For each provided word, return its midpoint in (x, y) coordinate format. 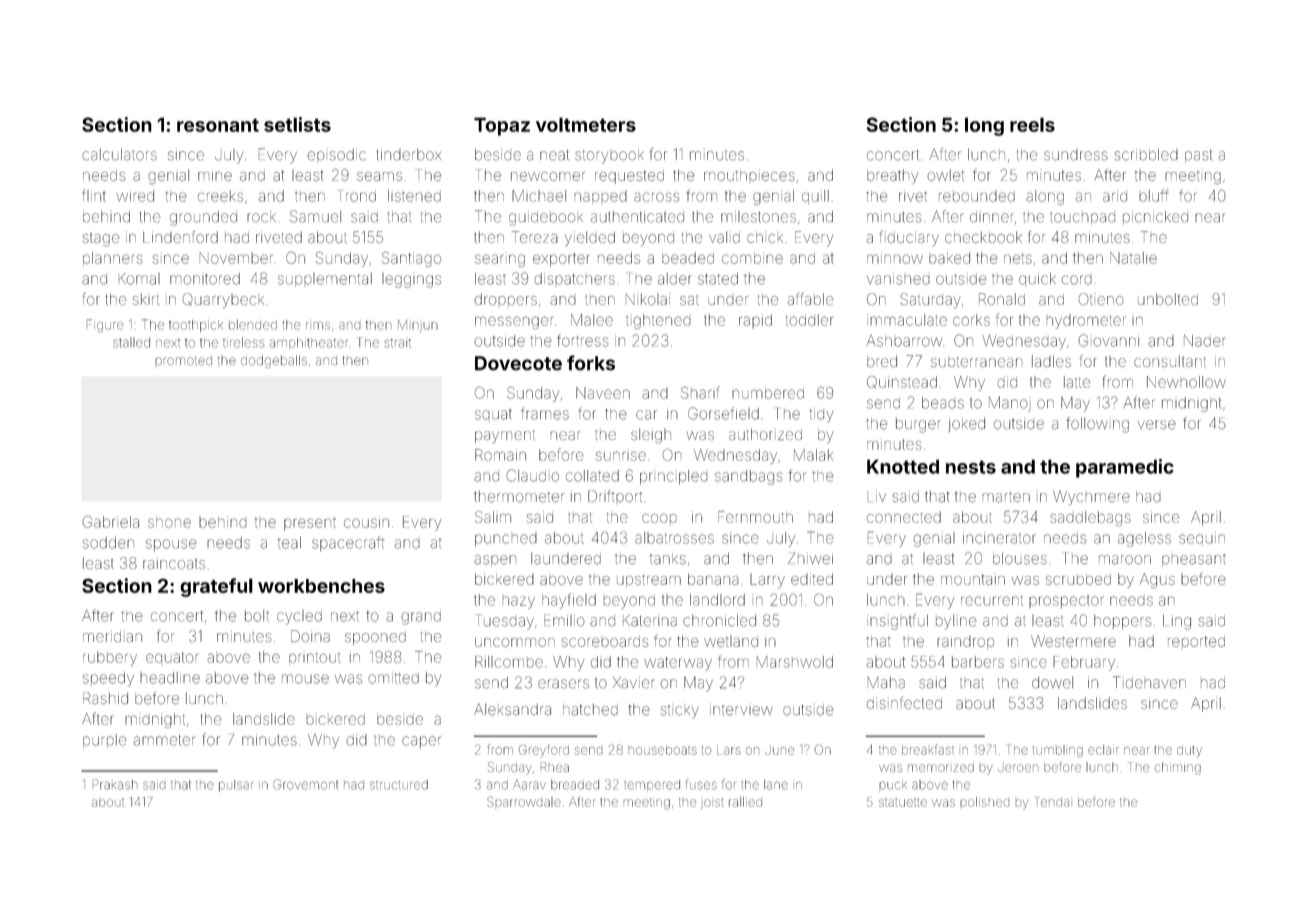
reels (1032, 124)
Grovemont (305, 784)
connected (904, 517)
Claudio (533, 475)
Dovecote (518, 363)
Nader (1205, 341)
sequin (1202, 539)
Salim (493, 517)
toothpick (196, 326)
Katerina (650, 620)
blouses (1020, 559)
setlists (297, 124)
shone (169, 522)
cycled (299, 617)
